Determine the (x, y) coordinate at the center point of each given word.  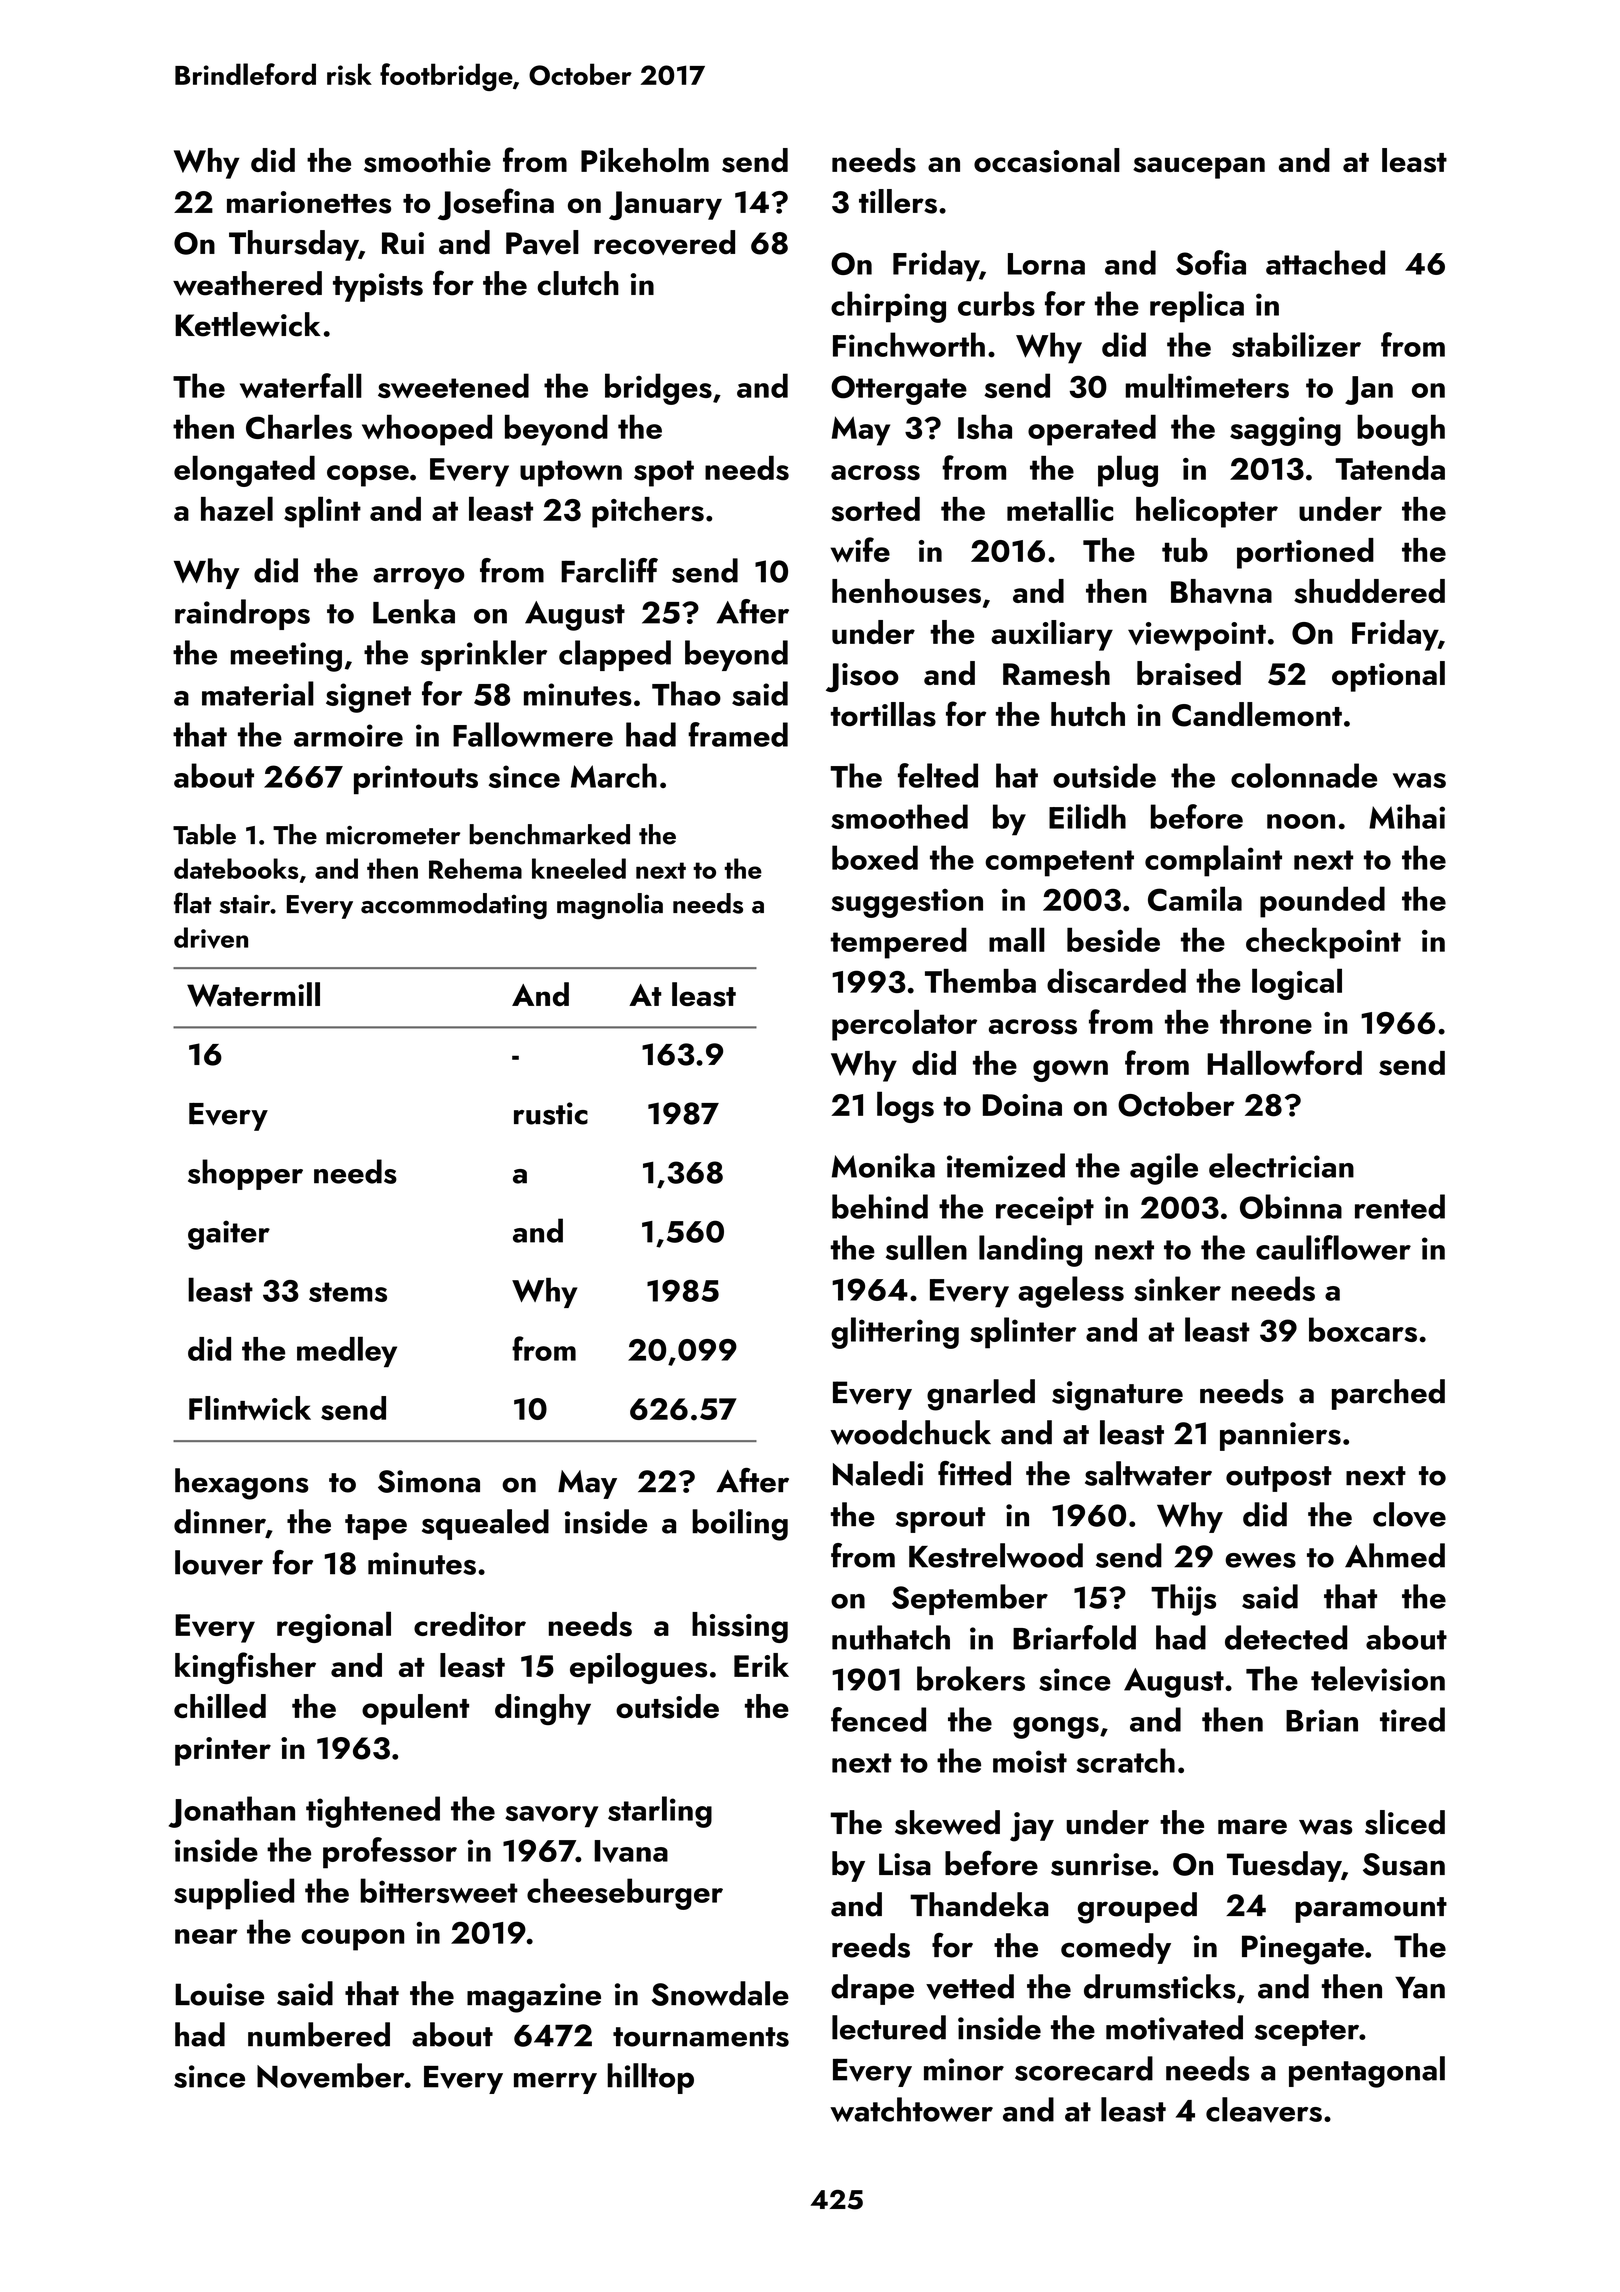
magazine (534, 1998)
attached (1325, 262)
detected (1286, 1637)
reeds (871, 1945)
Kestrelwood (996, 1555)
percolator (904, 1025)
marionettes (309, 202)
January (665, 205)
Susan (1404, 1864)
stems (348, 1292)
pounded (1322, 902)
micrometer (393, 835)
